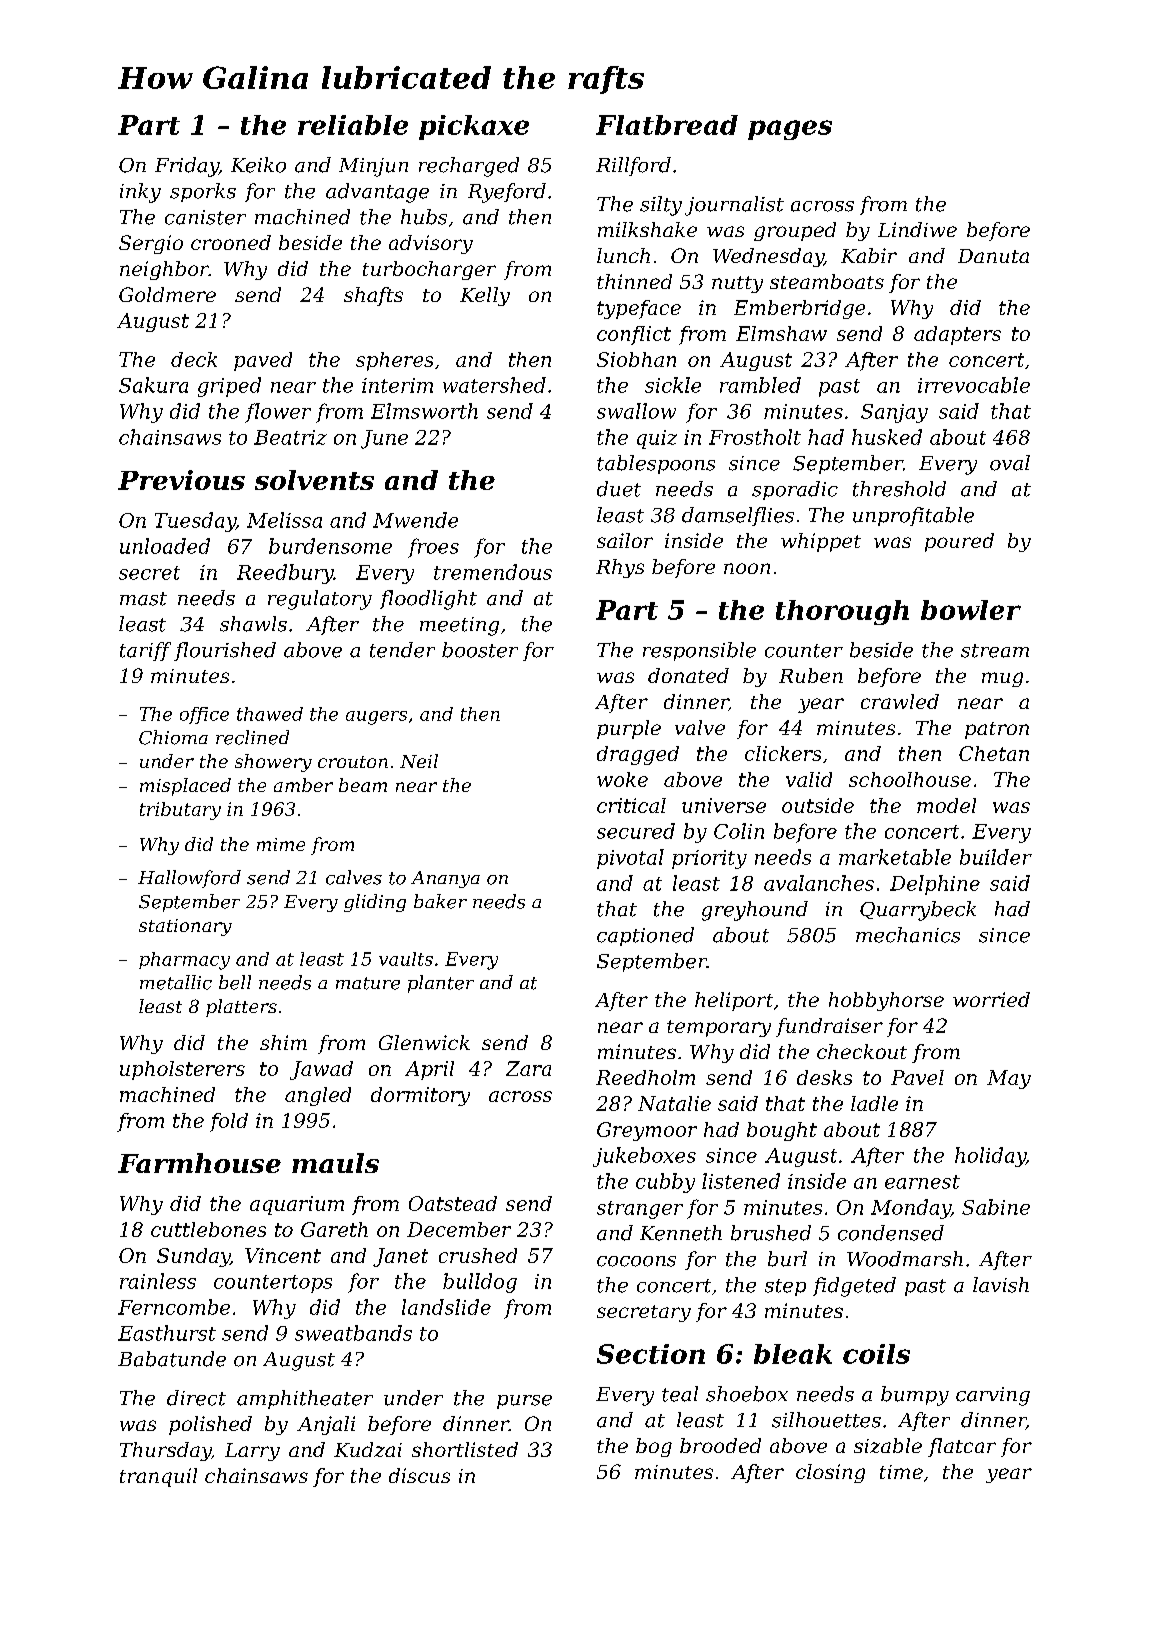  Describe the element at coordinates (667, 125) in the screenshot. I see `Flatbread` at that location.
